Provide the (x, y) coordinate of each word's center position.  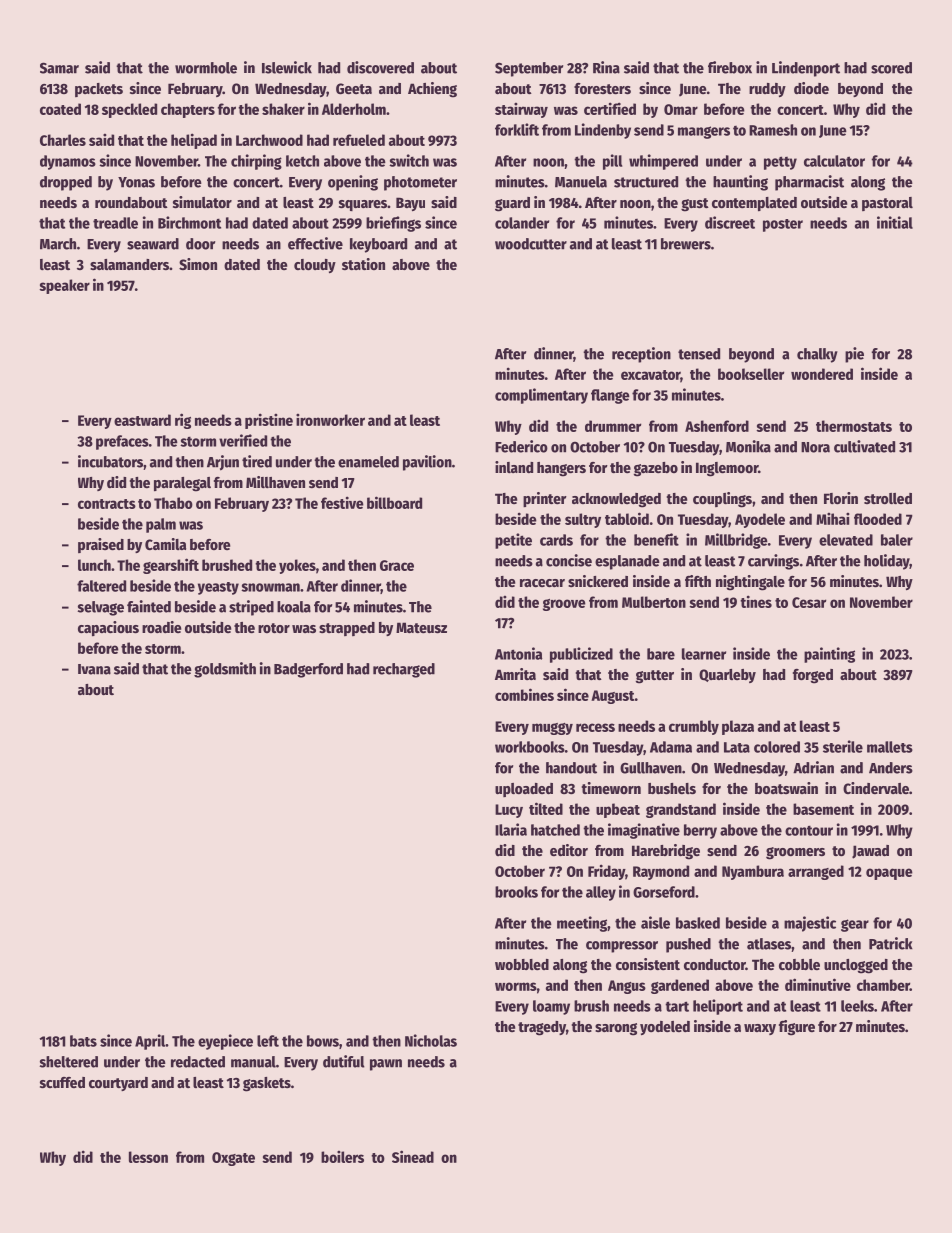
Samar (59, 68)
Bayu (410, 204)
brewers (686, 244)
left (268, 1041)
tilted (546, 808)
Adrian (813, 767)
